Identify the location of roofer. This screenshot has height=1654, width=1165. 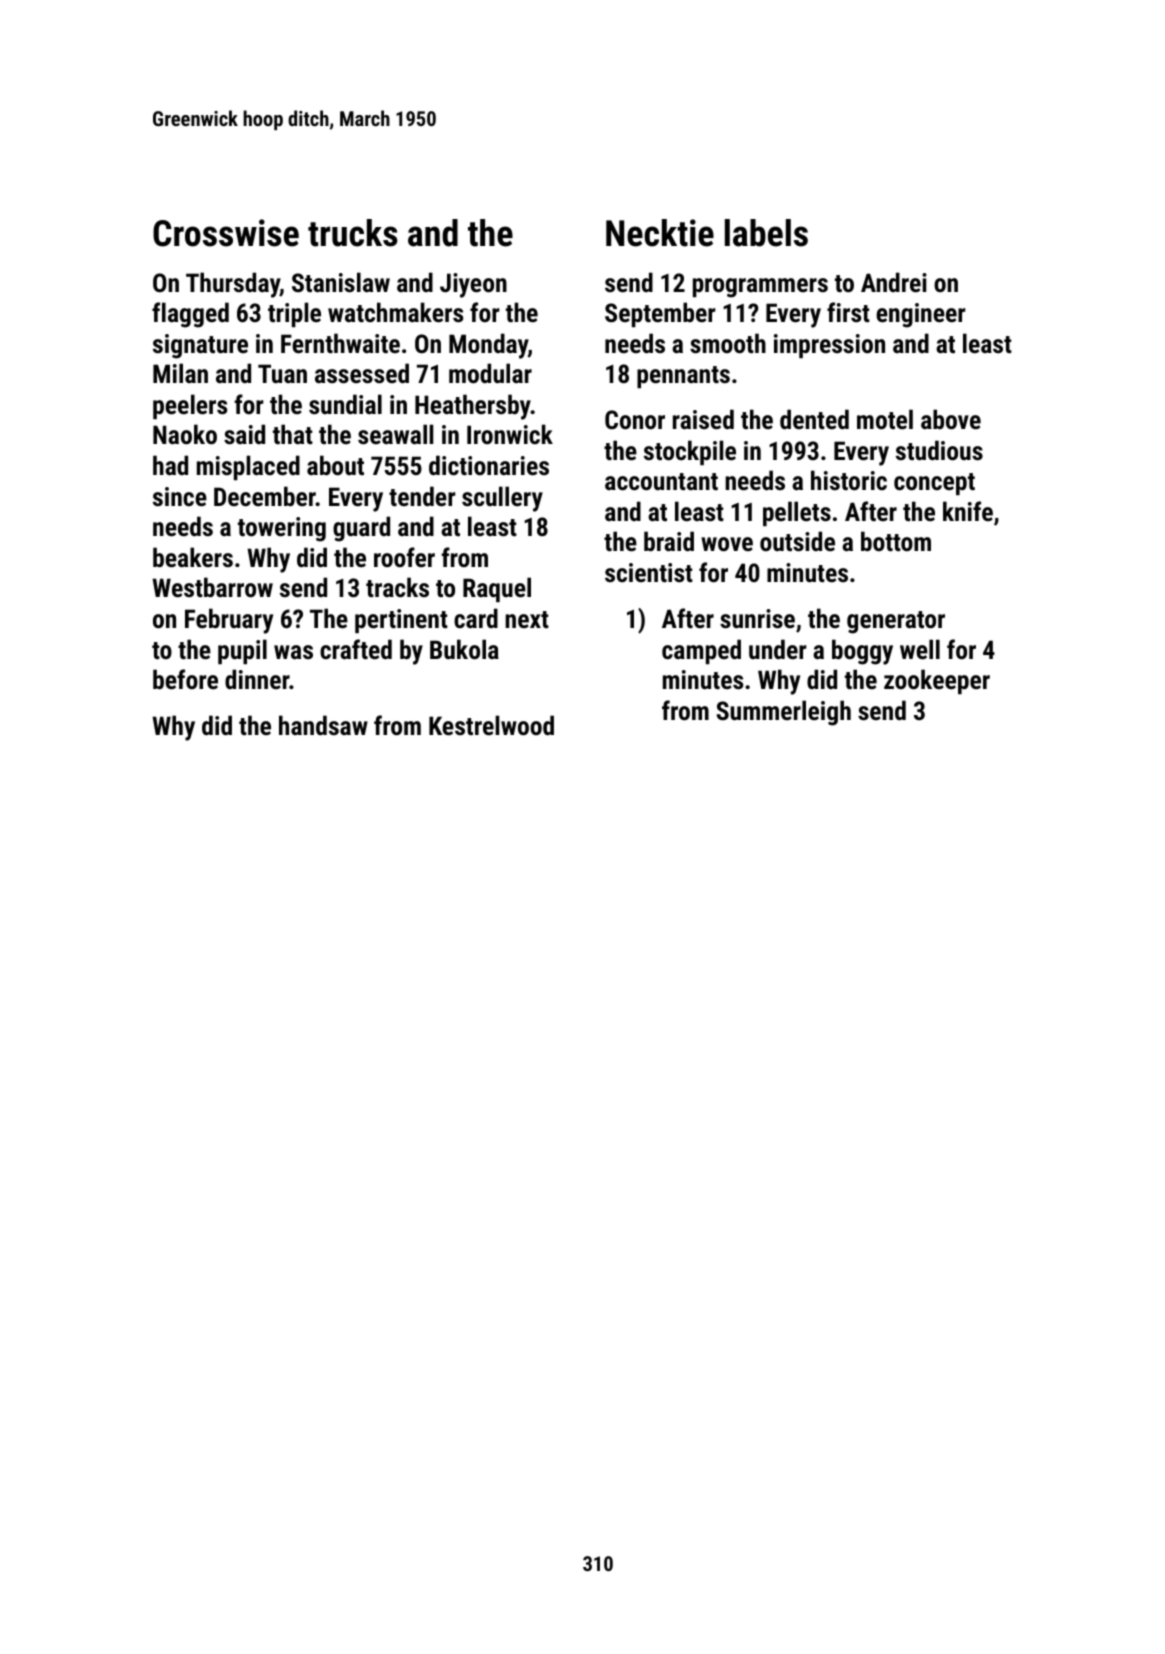
(404, 557).
